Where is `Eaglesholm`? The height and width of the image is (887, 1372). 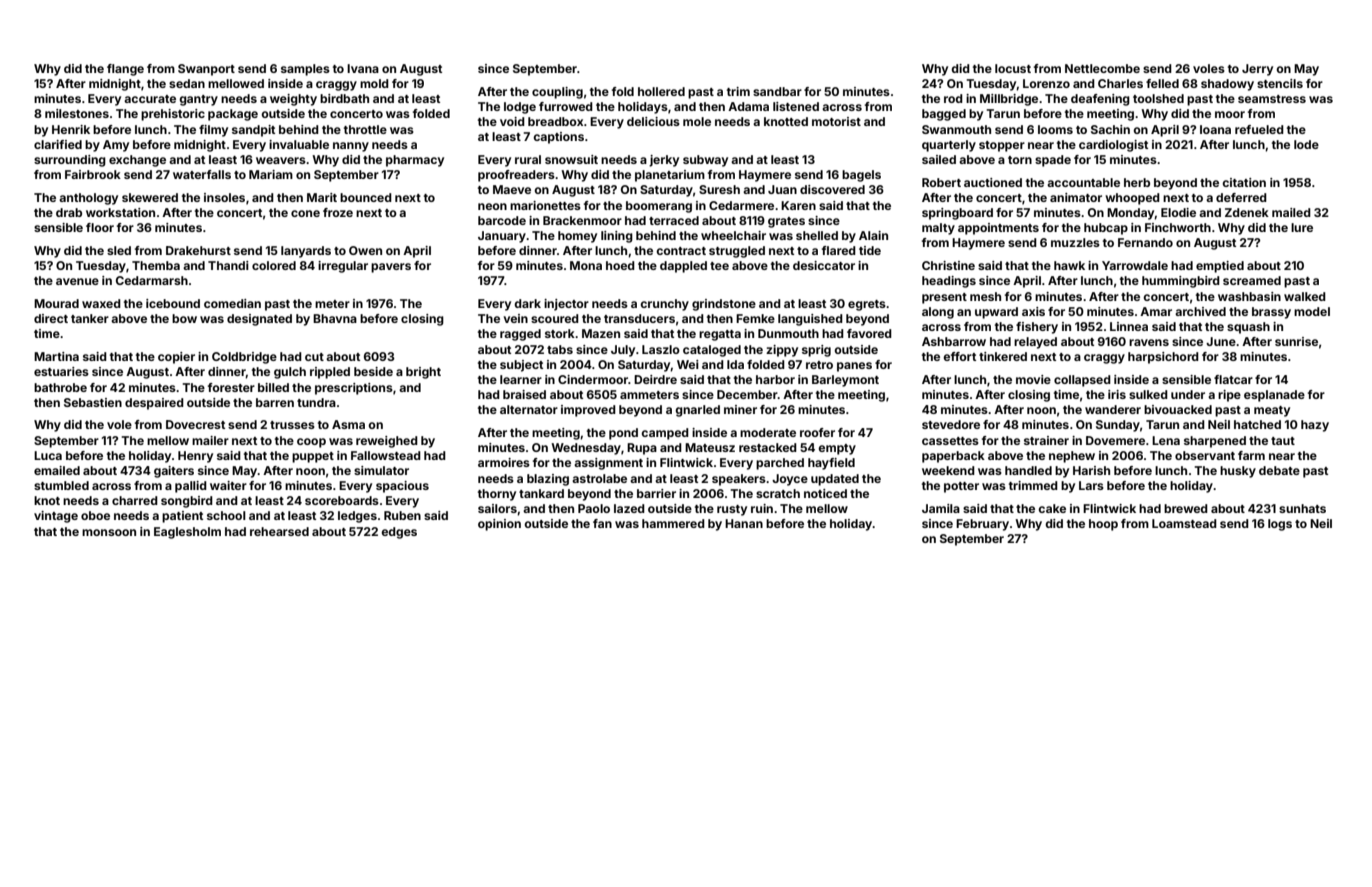
Eaglesholm is located at coordinates (187, 533).
